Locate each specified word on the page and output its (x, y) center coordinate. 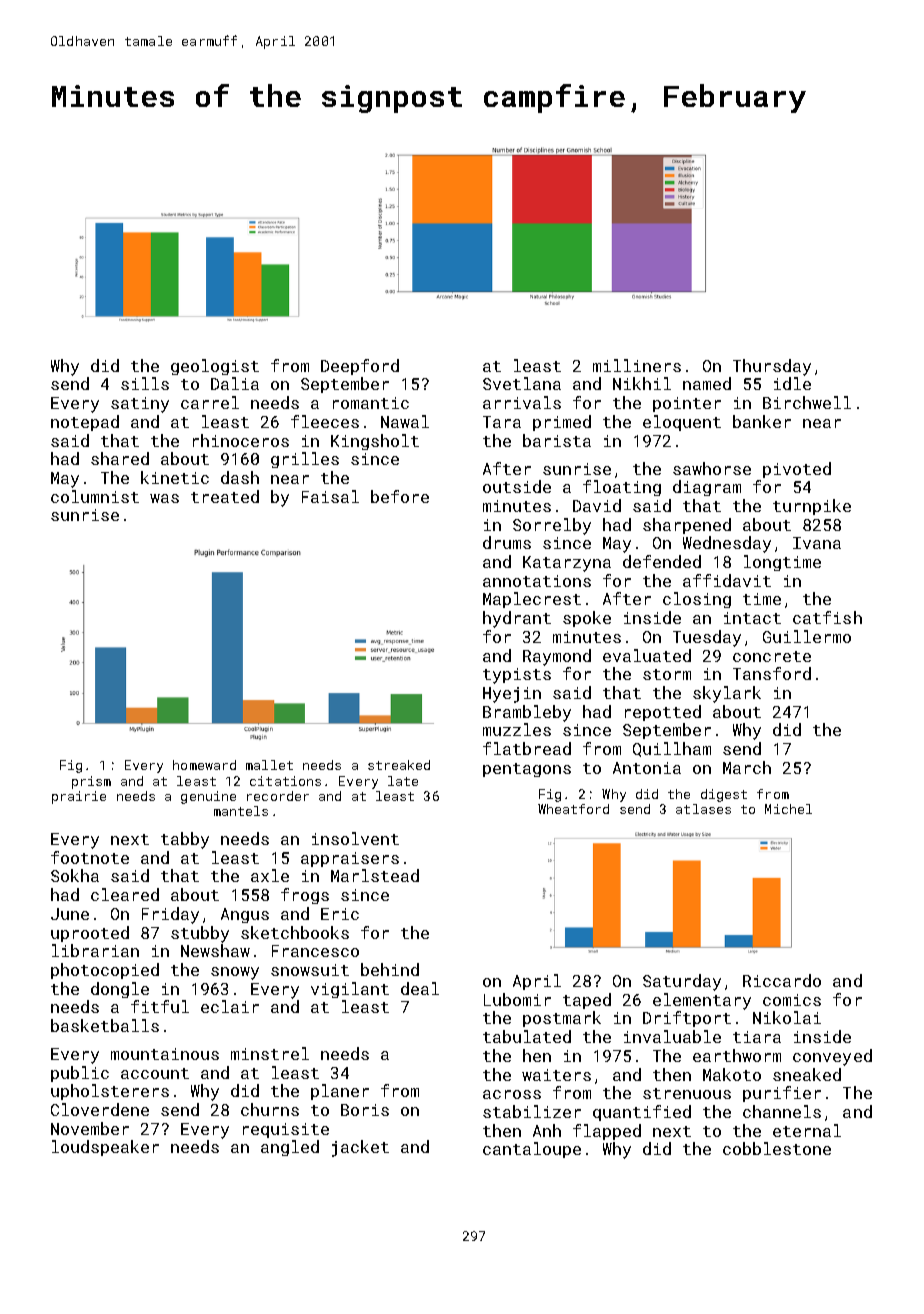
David (597, 505)
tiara (757, 1037)
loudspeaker (105, 1148)
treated (225, 496)
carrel (210, 402)
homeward (204, 765)
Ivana (817, 543)
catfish (827, 617)
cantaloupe (532, 1150)
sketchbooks (295, 932)
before (400, 496)
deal (420, 988)
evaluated (647, 655)
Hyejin (512, 695)
